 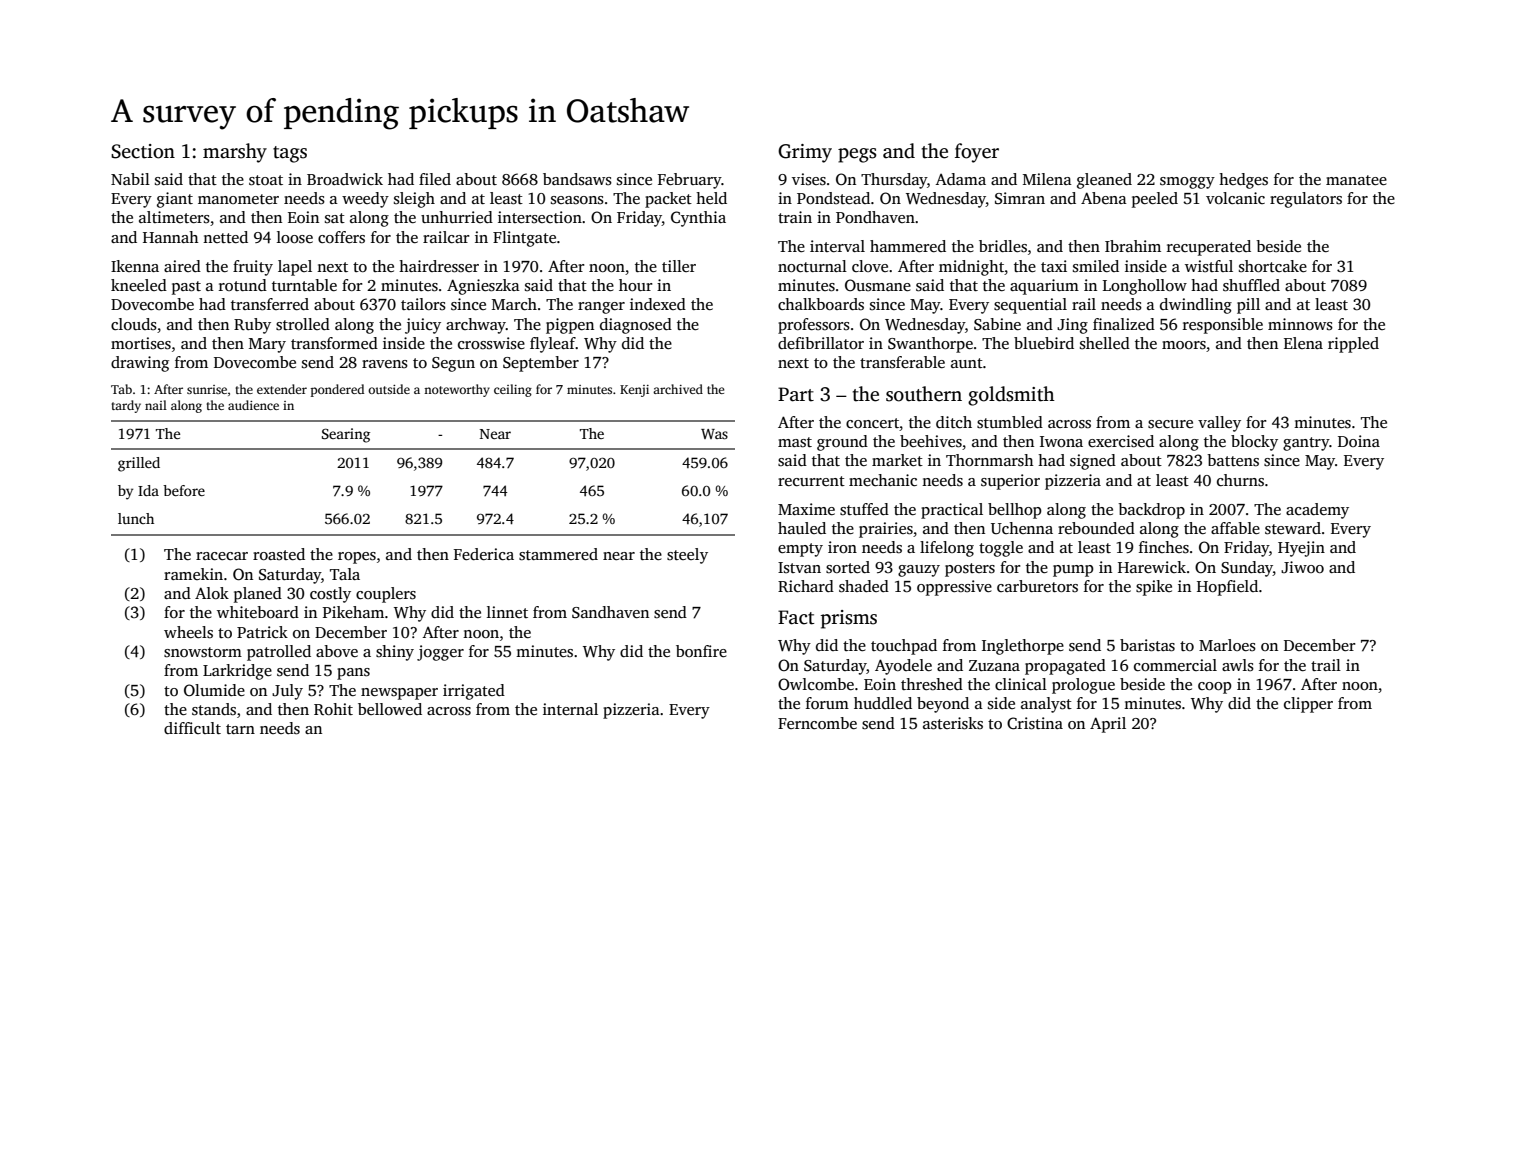 I want to click on valley, so click(x=1219, y=424).
